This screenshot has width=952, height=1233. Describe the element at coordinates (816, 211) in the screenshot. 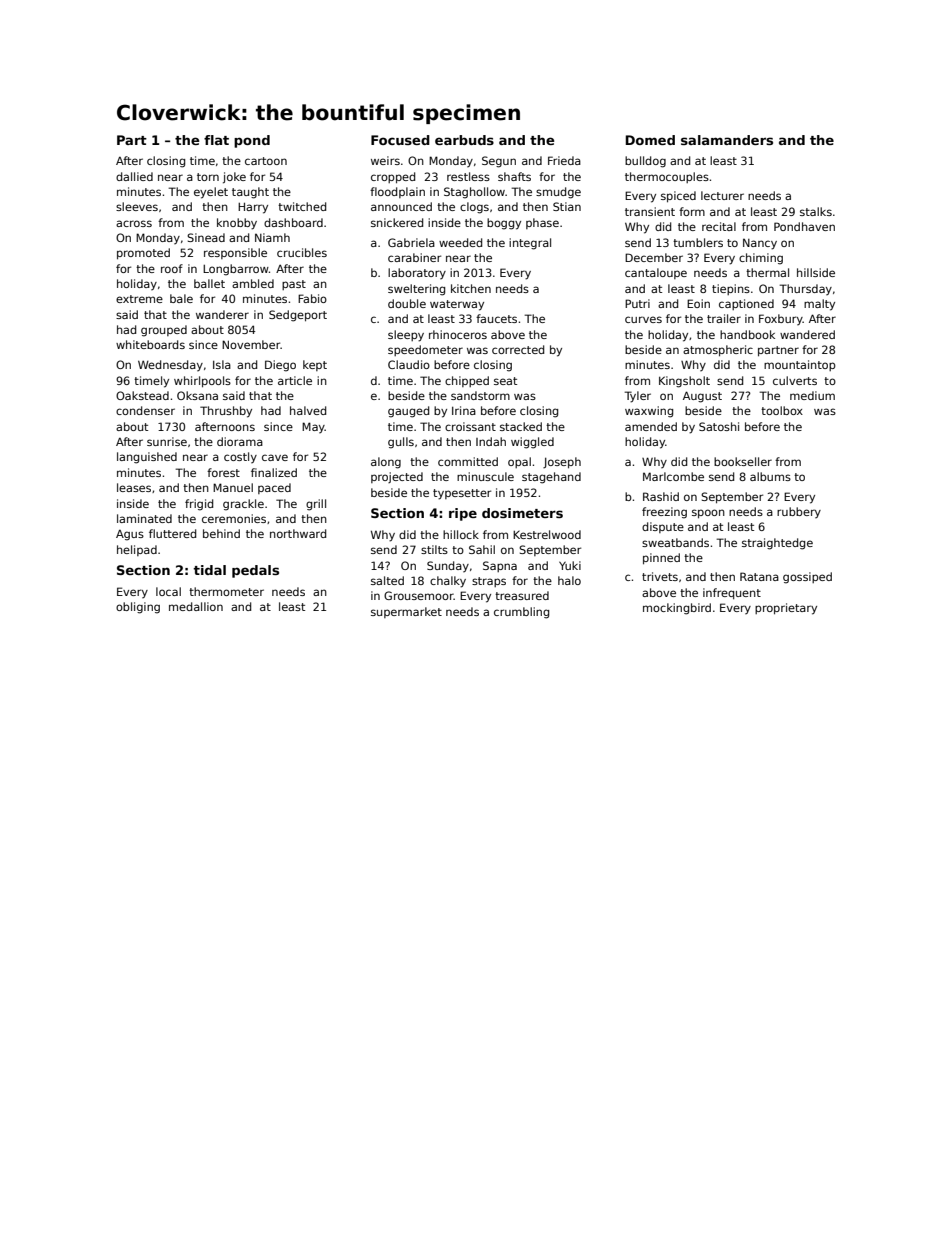

I see `stalks` at that location.
